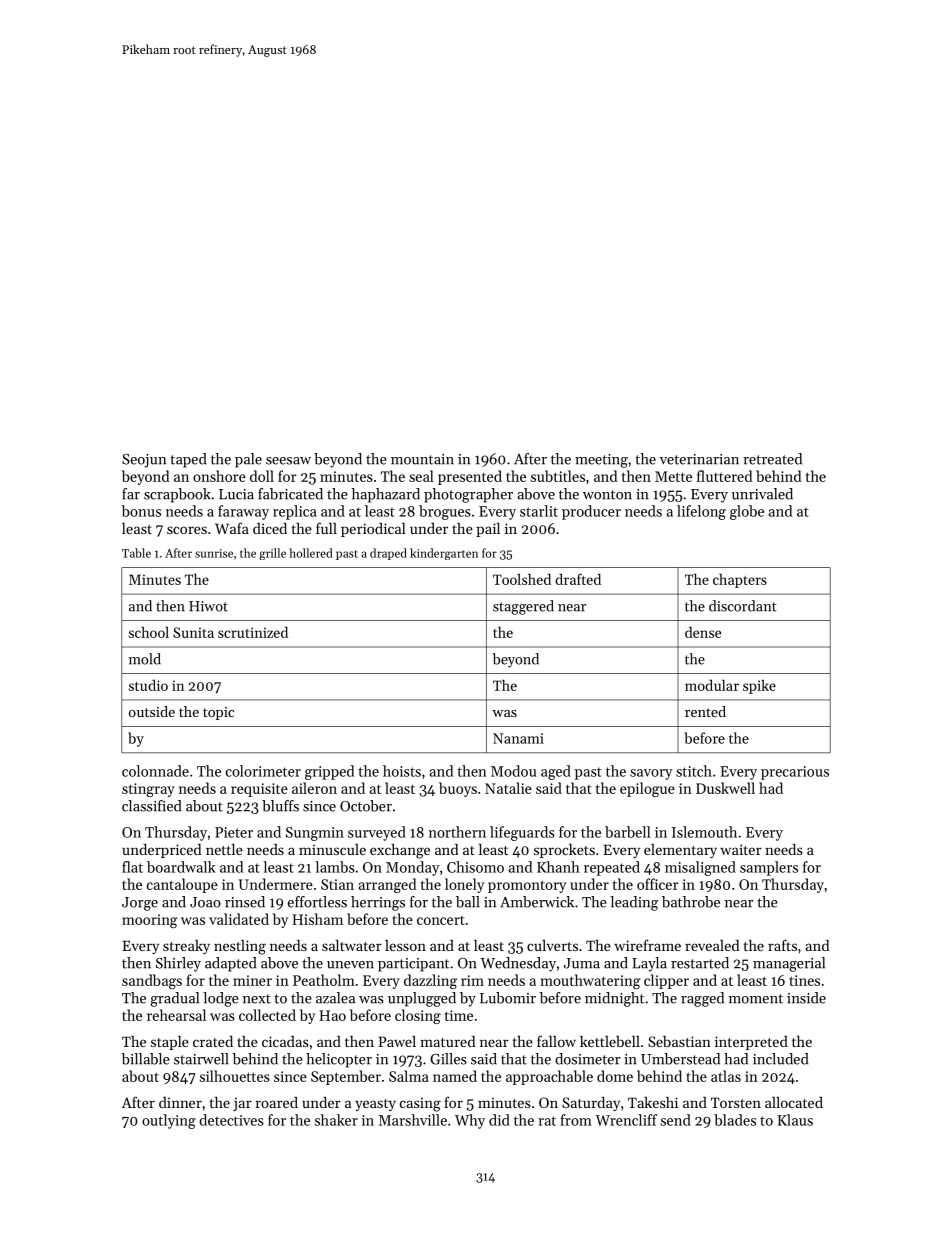 The height and width of the page is (1233, 952). I want to click on concert, so click(441, 920).
